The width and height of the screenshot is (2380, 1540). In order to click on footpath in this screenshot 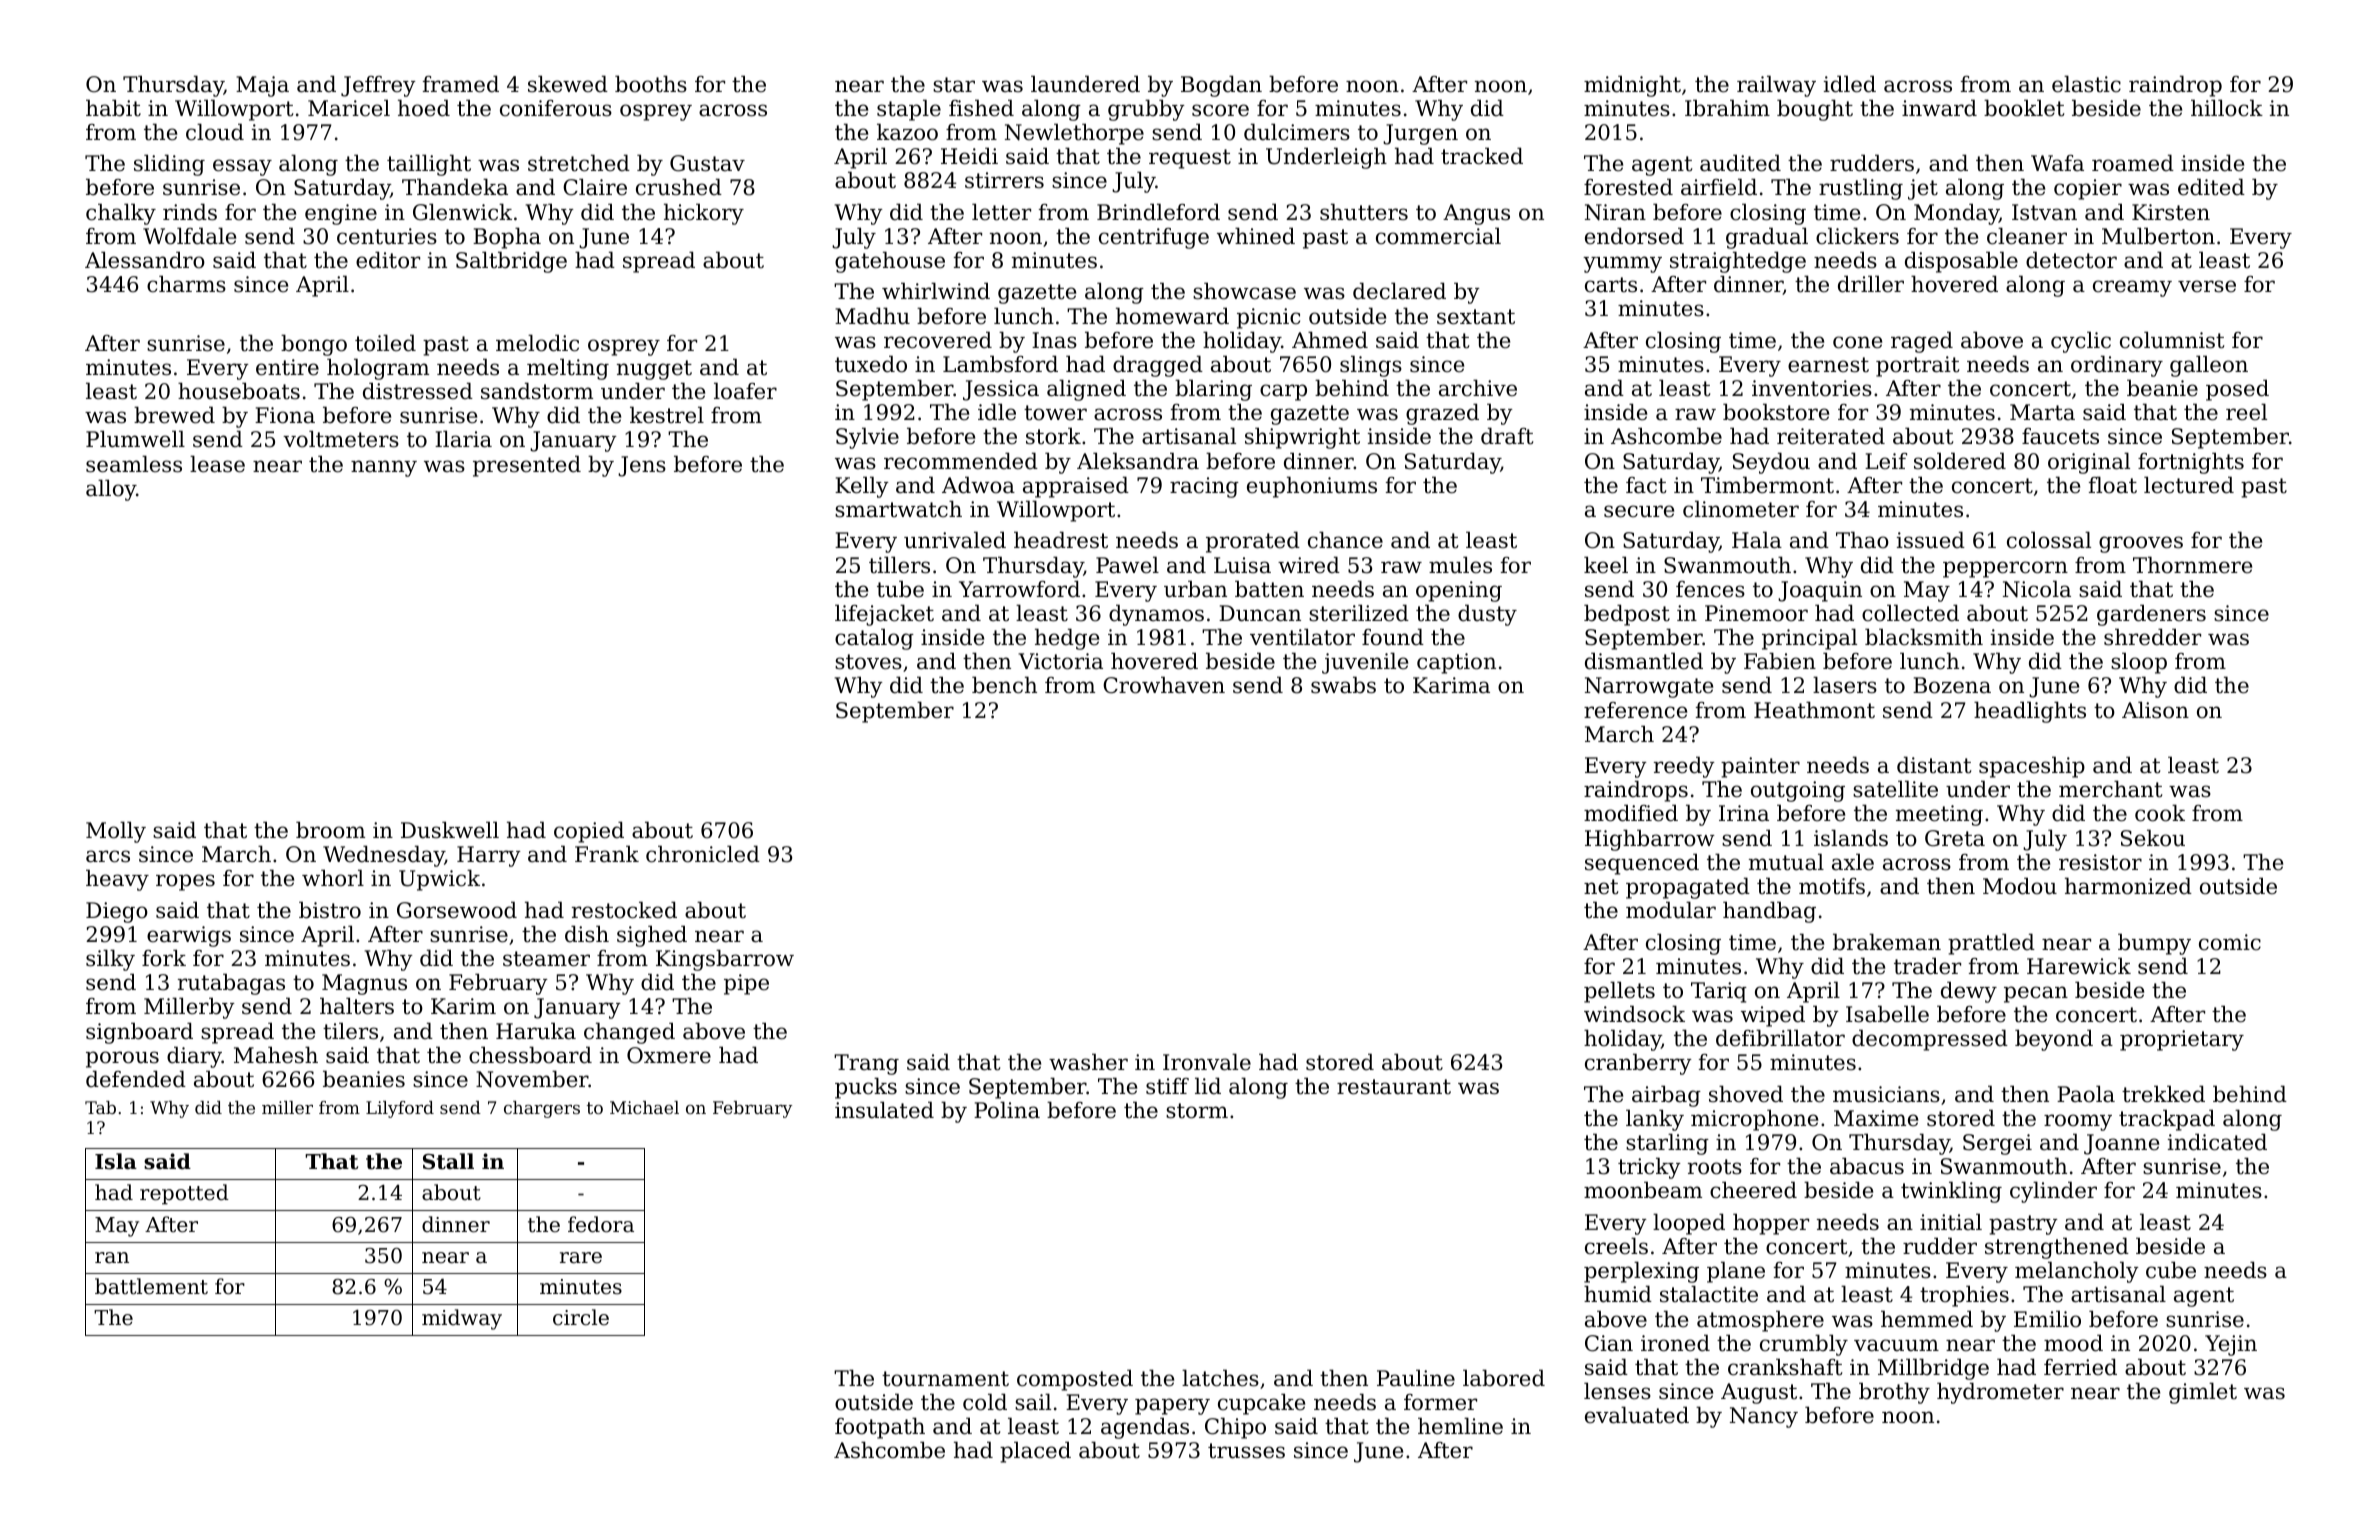, I will do `click(880, 1428)`.
